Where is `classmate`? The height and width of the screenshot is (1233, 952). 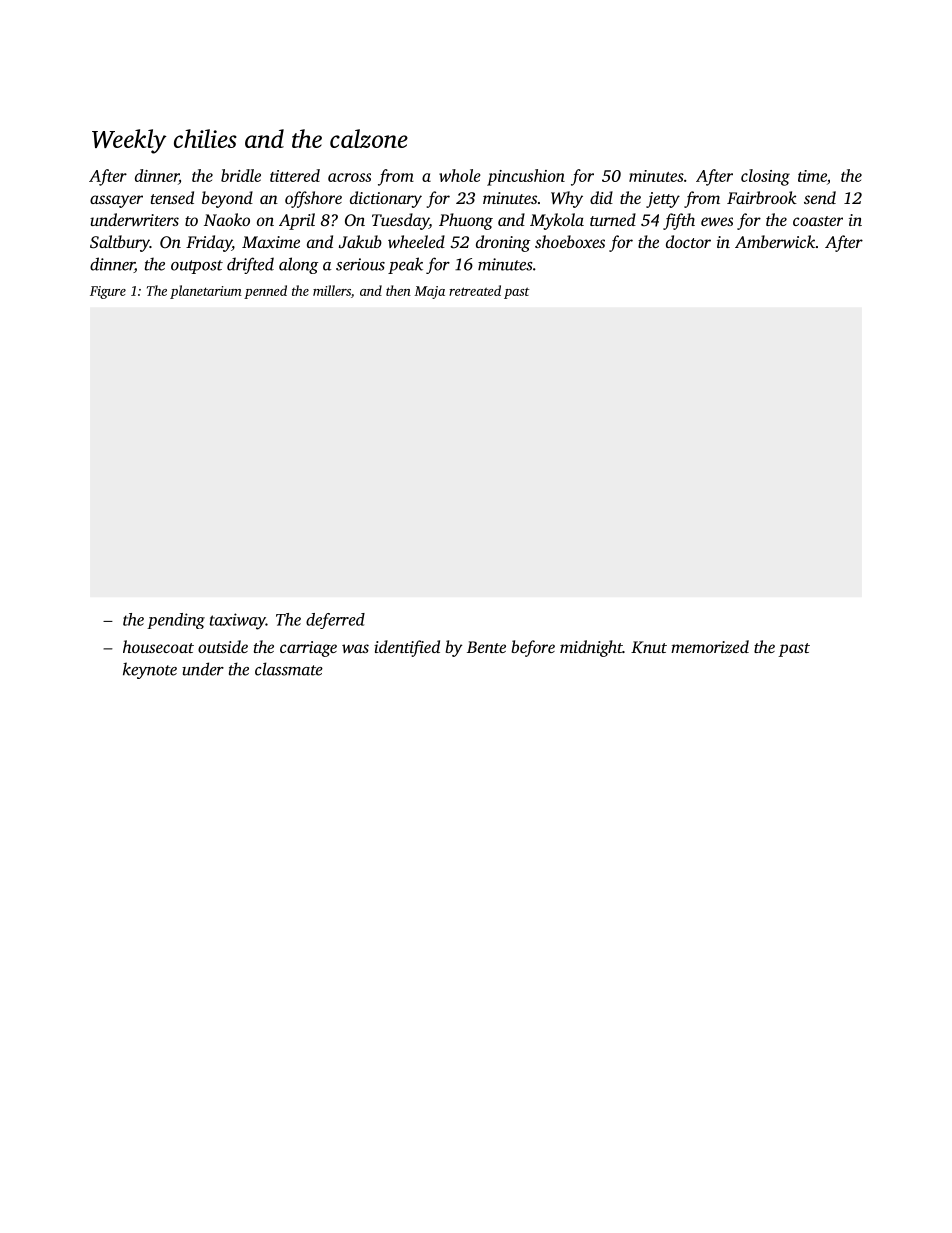
classmate is located at coordinates (289, 669).
